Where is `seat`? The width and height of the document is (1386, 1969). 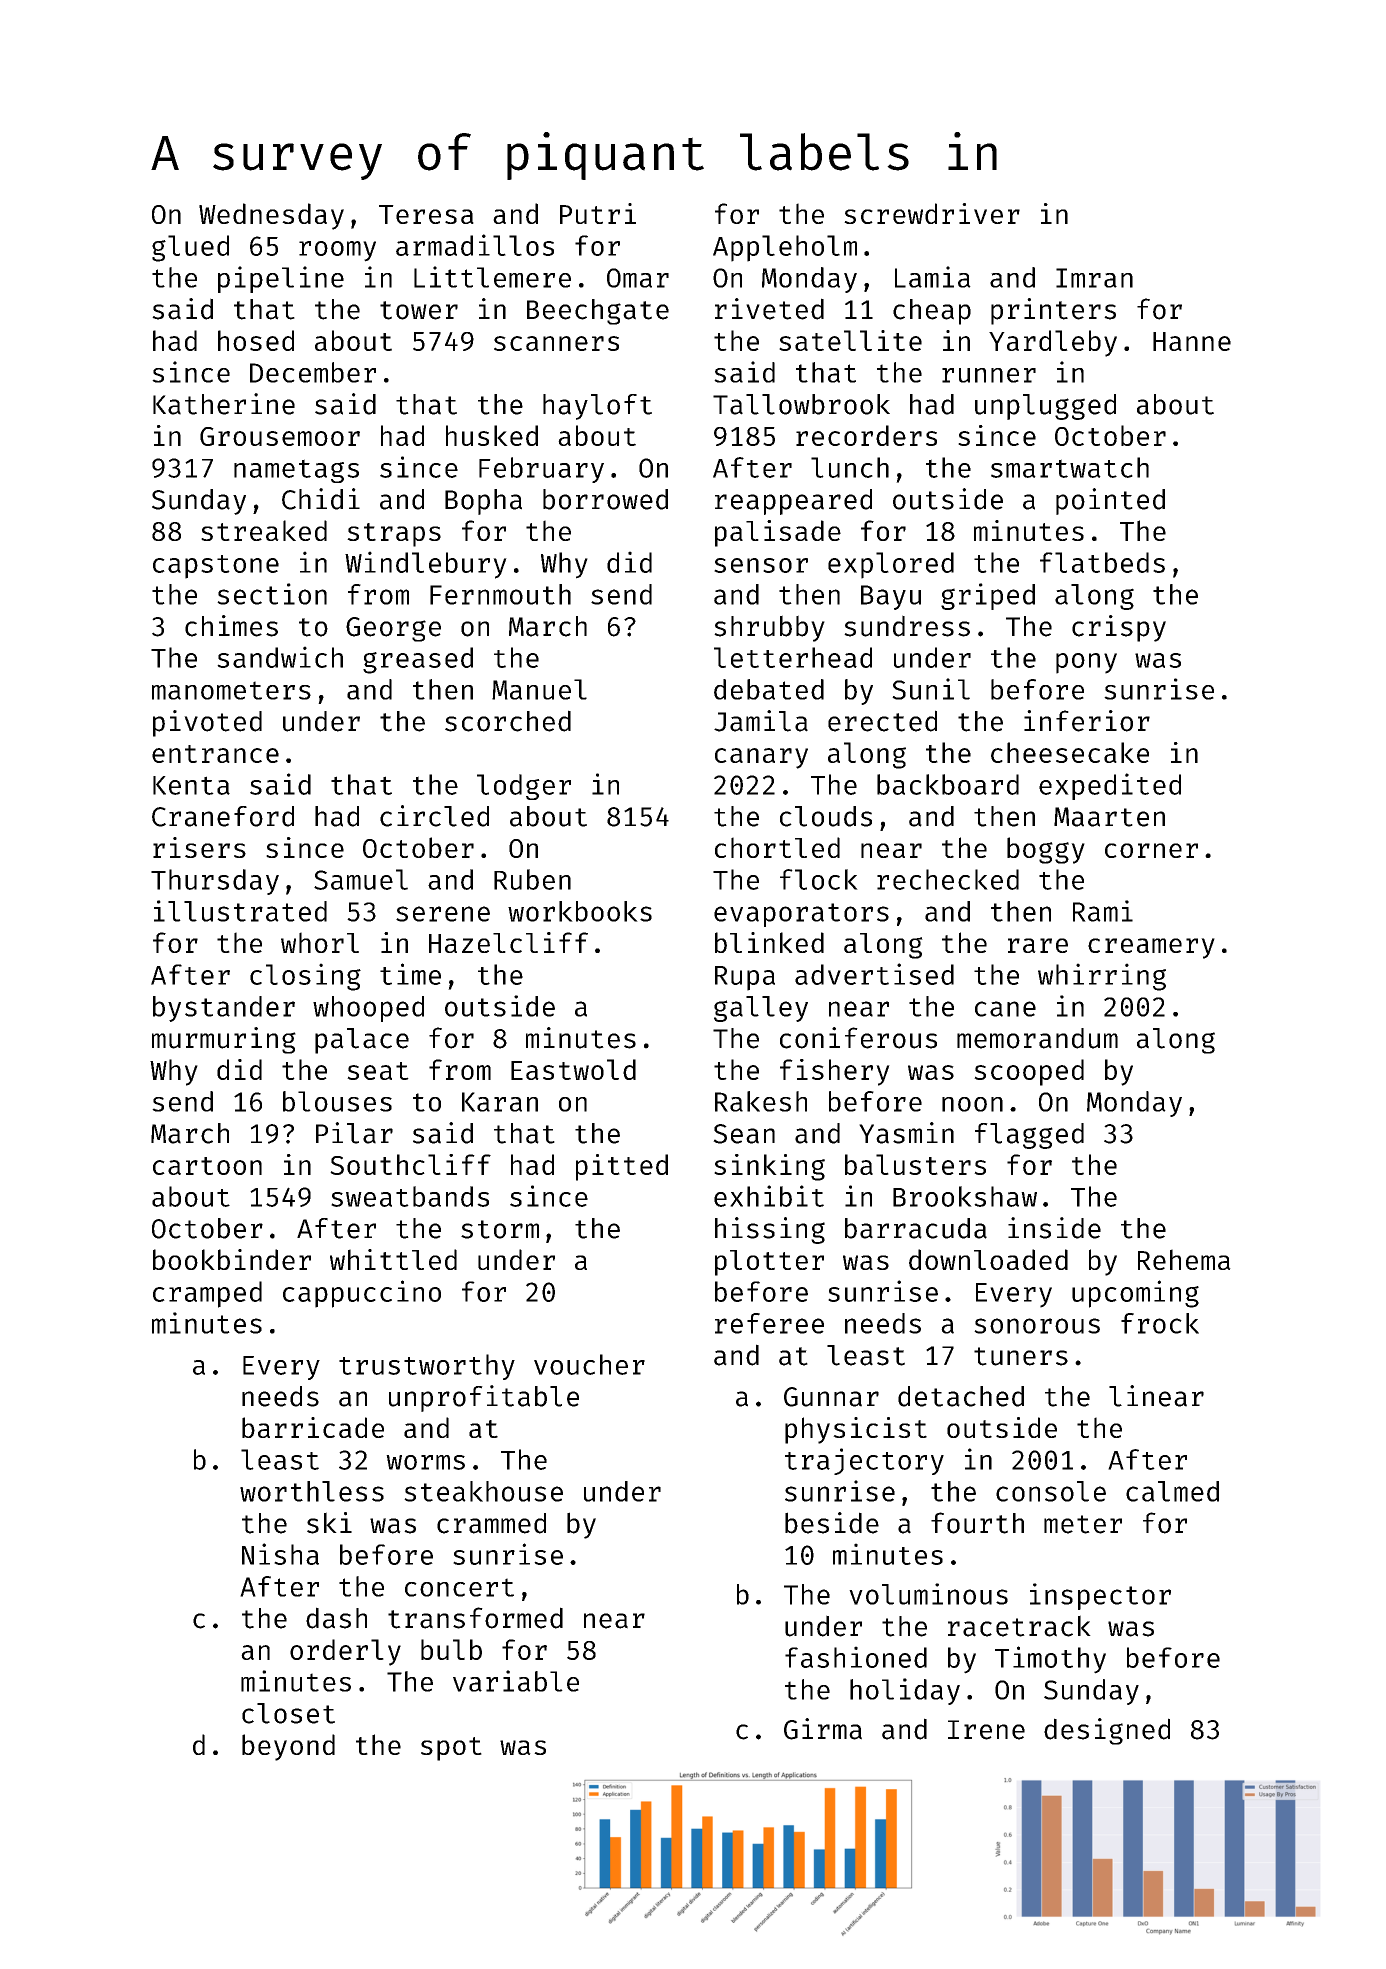
seat is located at coordinates (378, 1071).
